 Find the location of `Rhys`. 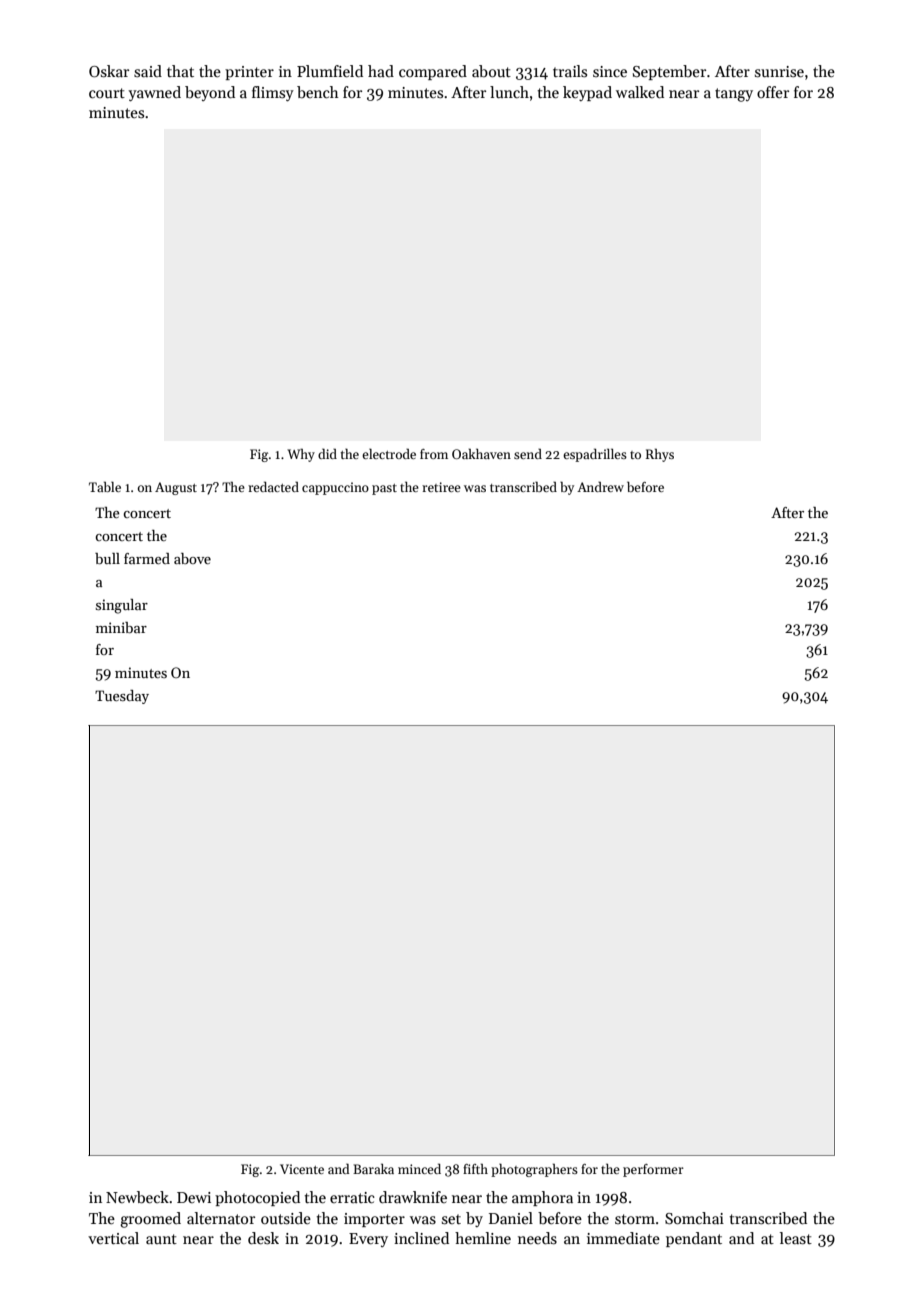

Rhys is located at coordinates (660, 455).
